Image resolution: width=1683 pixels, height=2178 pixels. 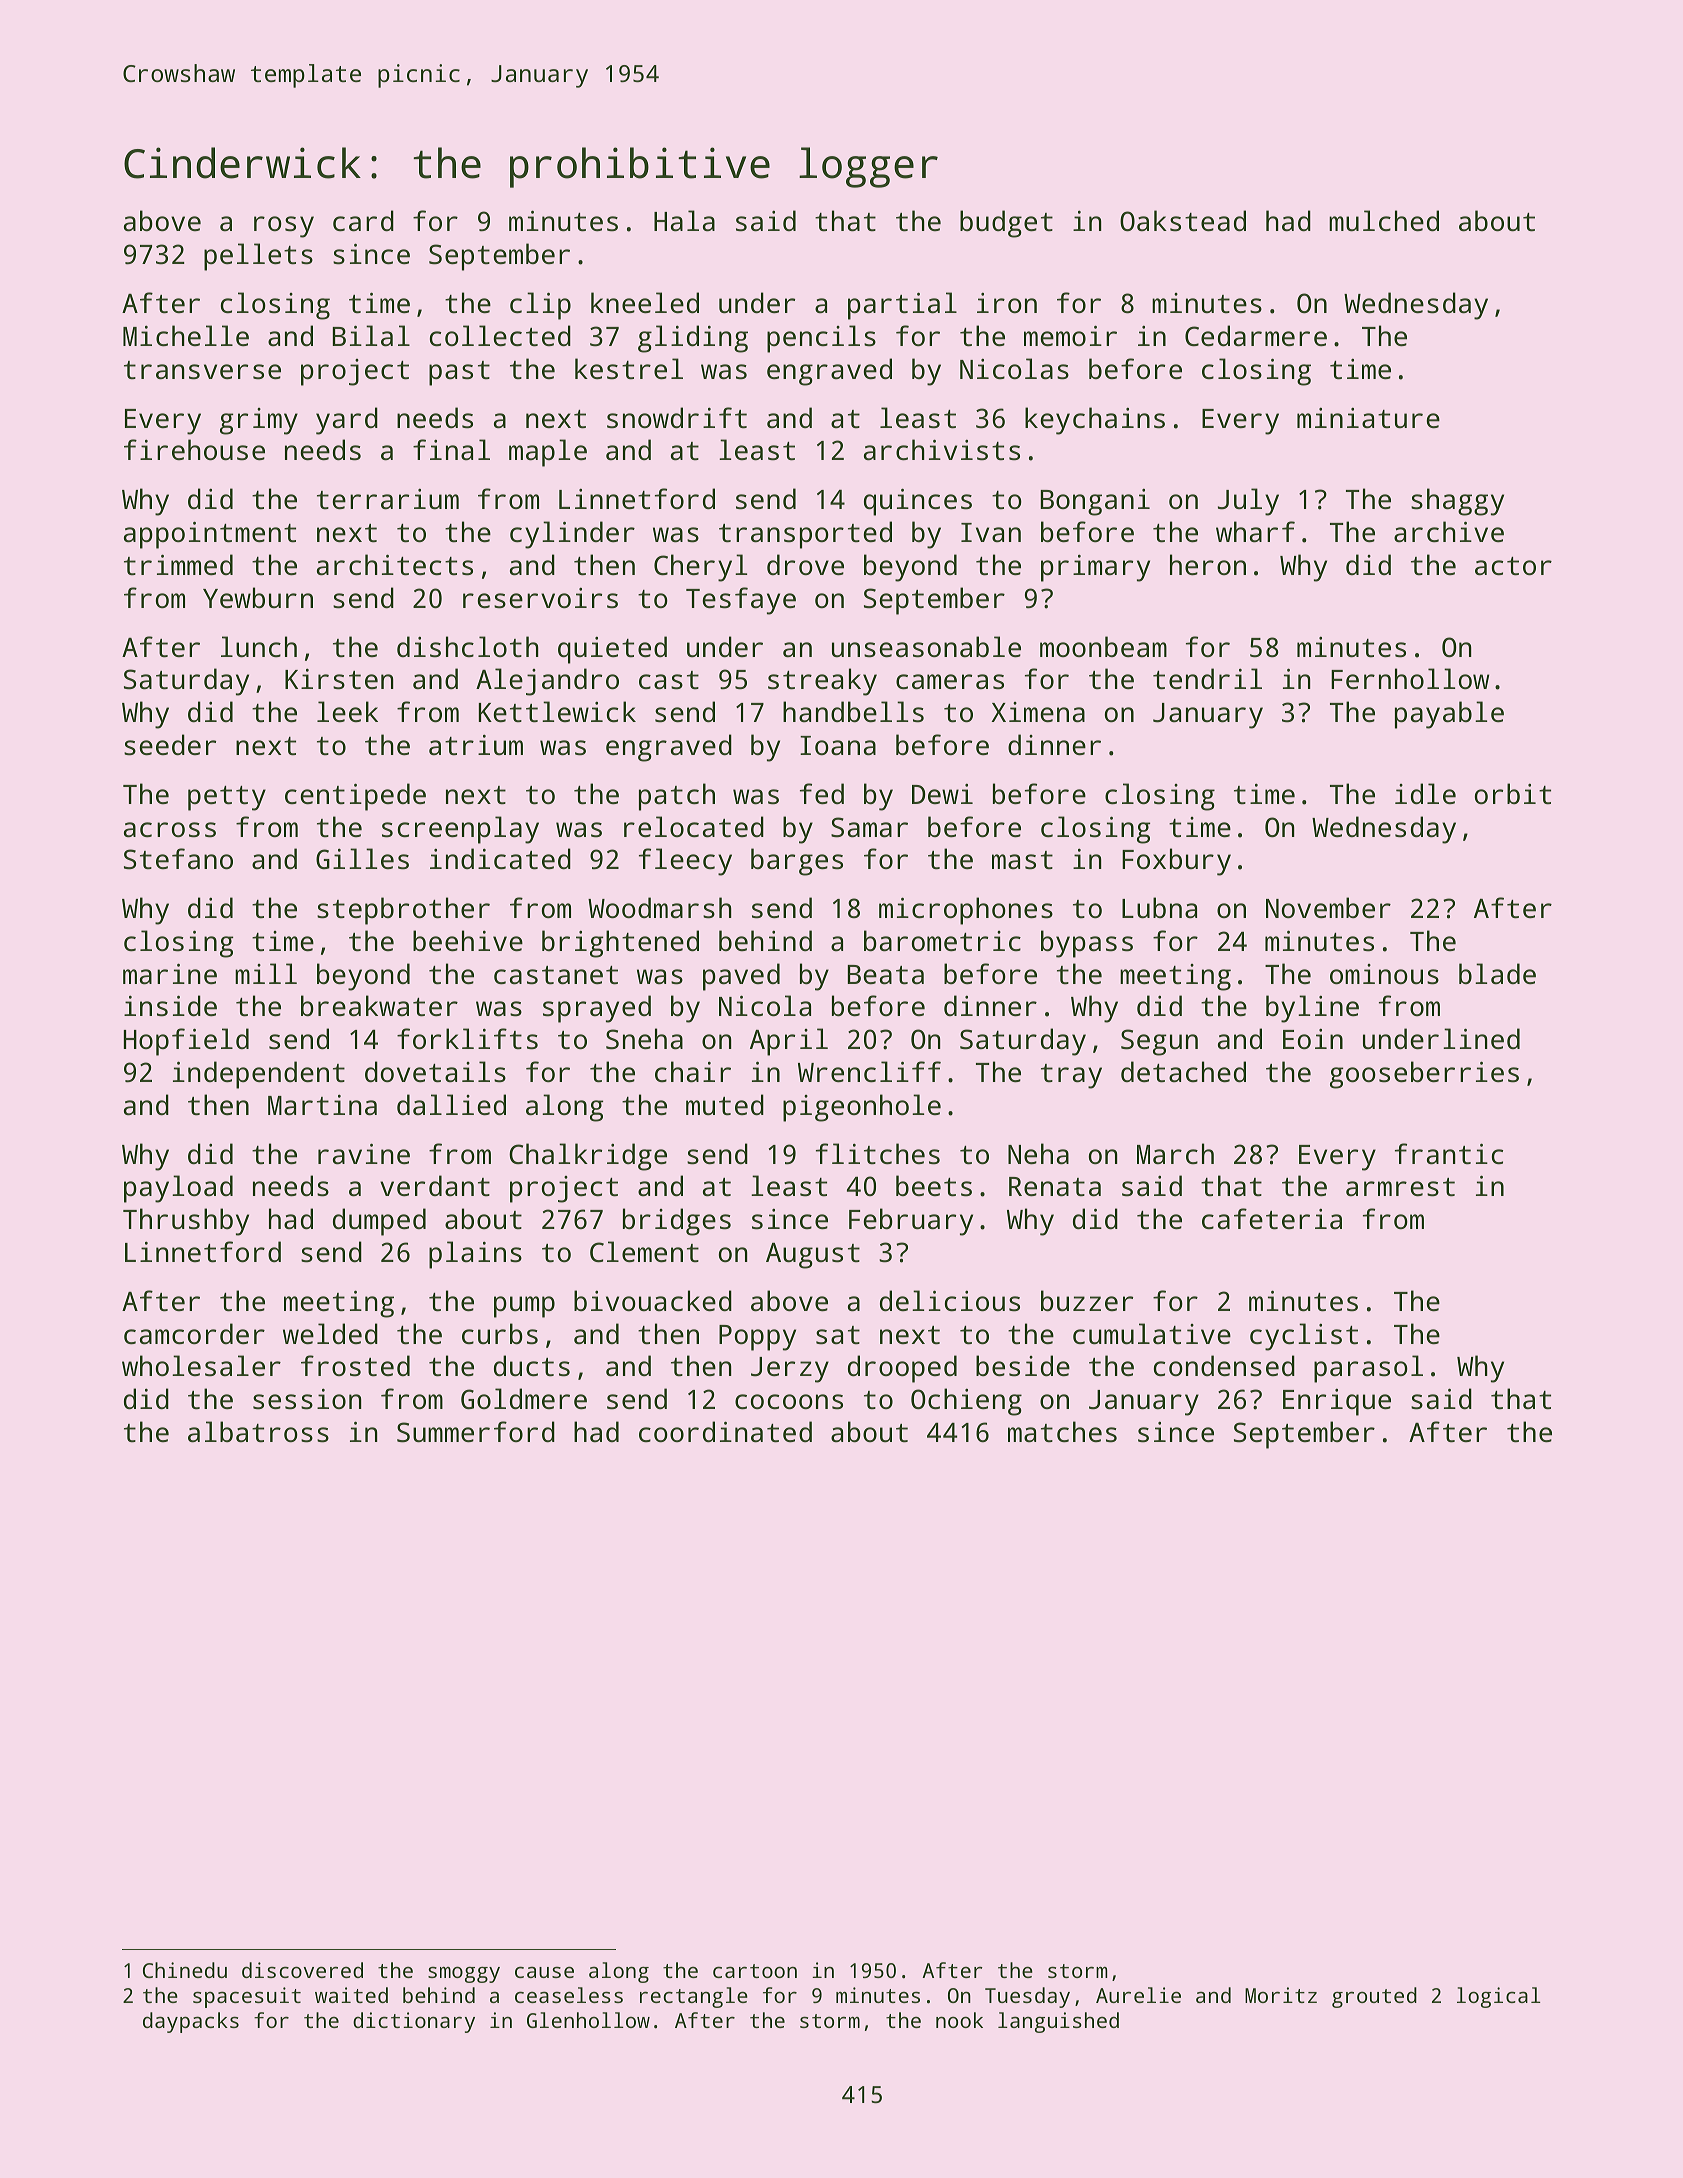 What do you see at coordinates (1281, 1995) in the document?
I see `Moritz` at bounding box center [1281, 1995].
